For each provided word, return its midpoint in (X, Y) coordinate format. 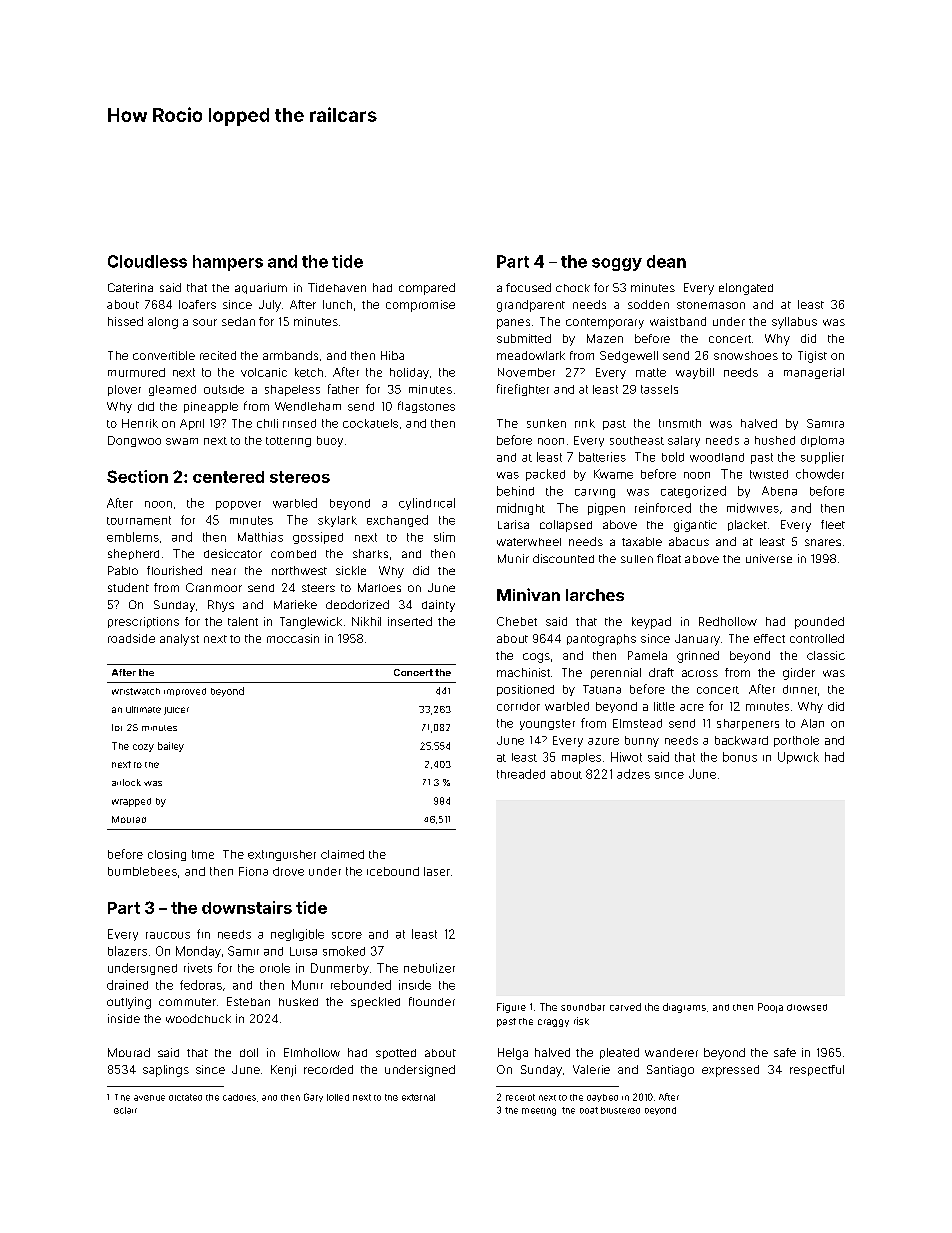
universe (769, 558)
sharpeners (748, 724)
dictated (185, 1097)
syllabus (794, 323)
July (270, 306)
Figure (511, 1008)
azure (603, 741)
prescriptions (143, 622)
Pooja (770, 1008)
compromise (420, 306)
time (203, 854)
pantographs (601, 640)
